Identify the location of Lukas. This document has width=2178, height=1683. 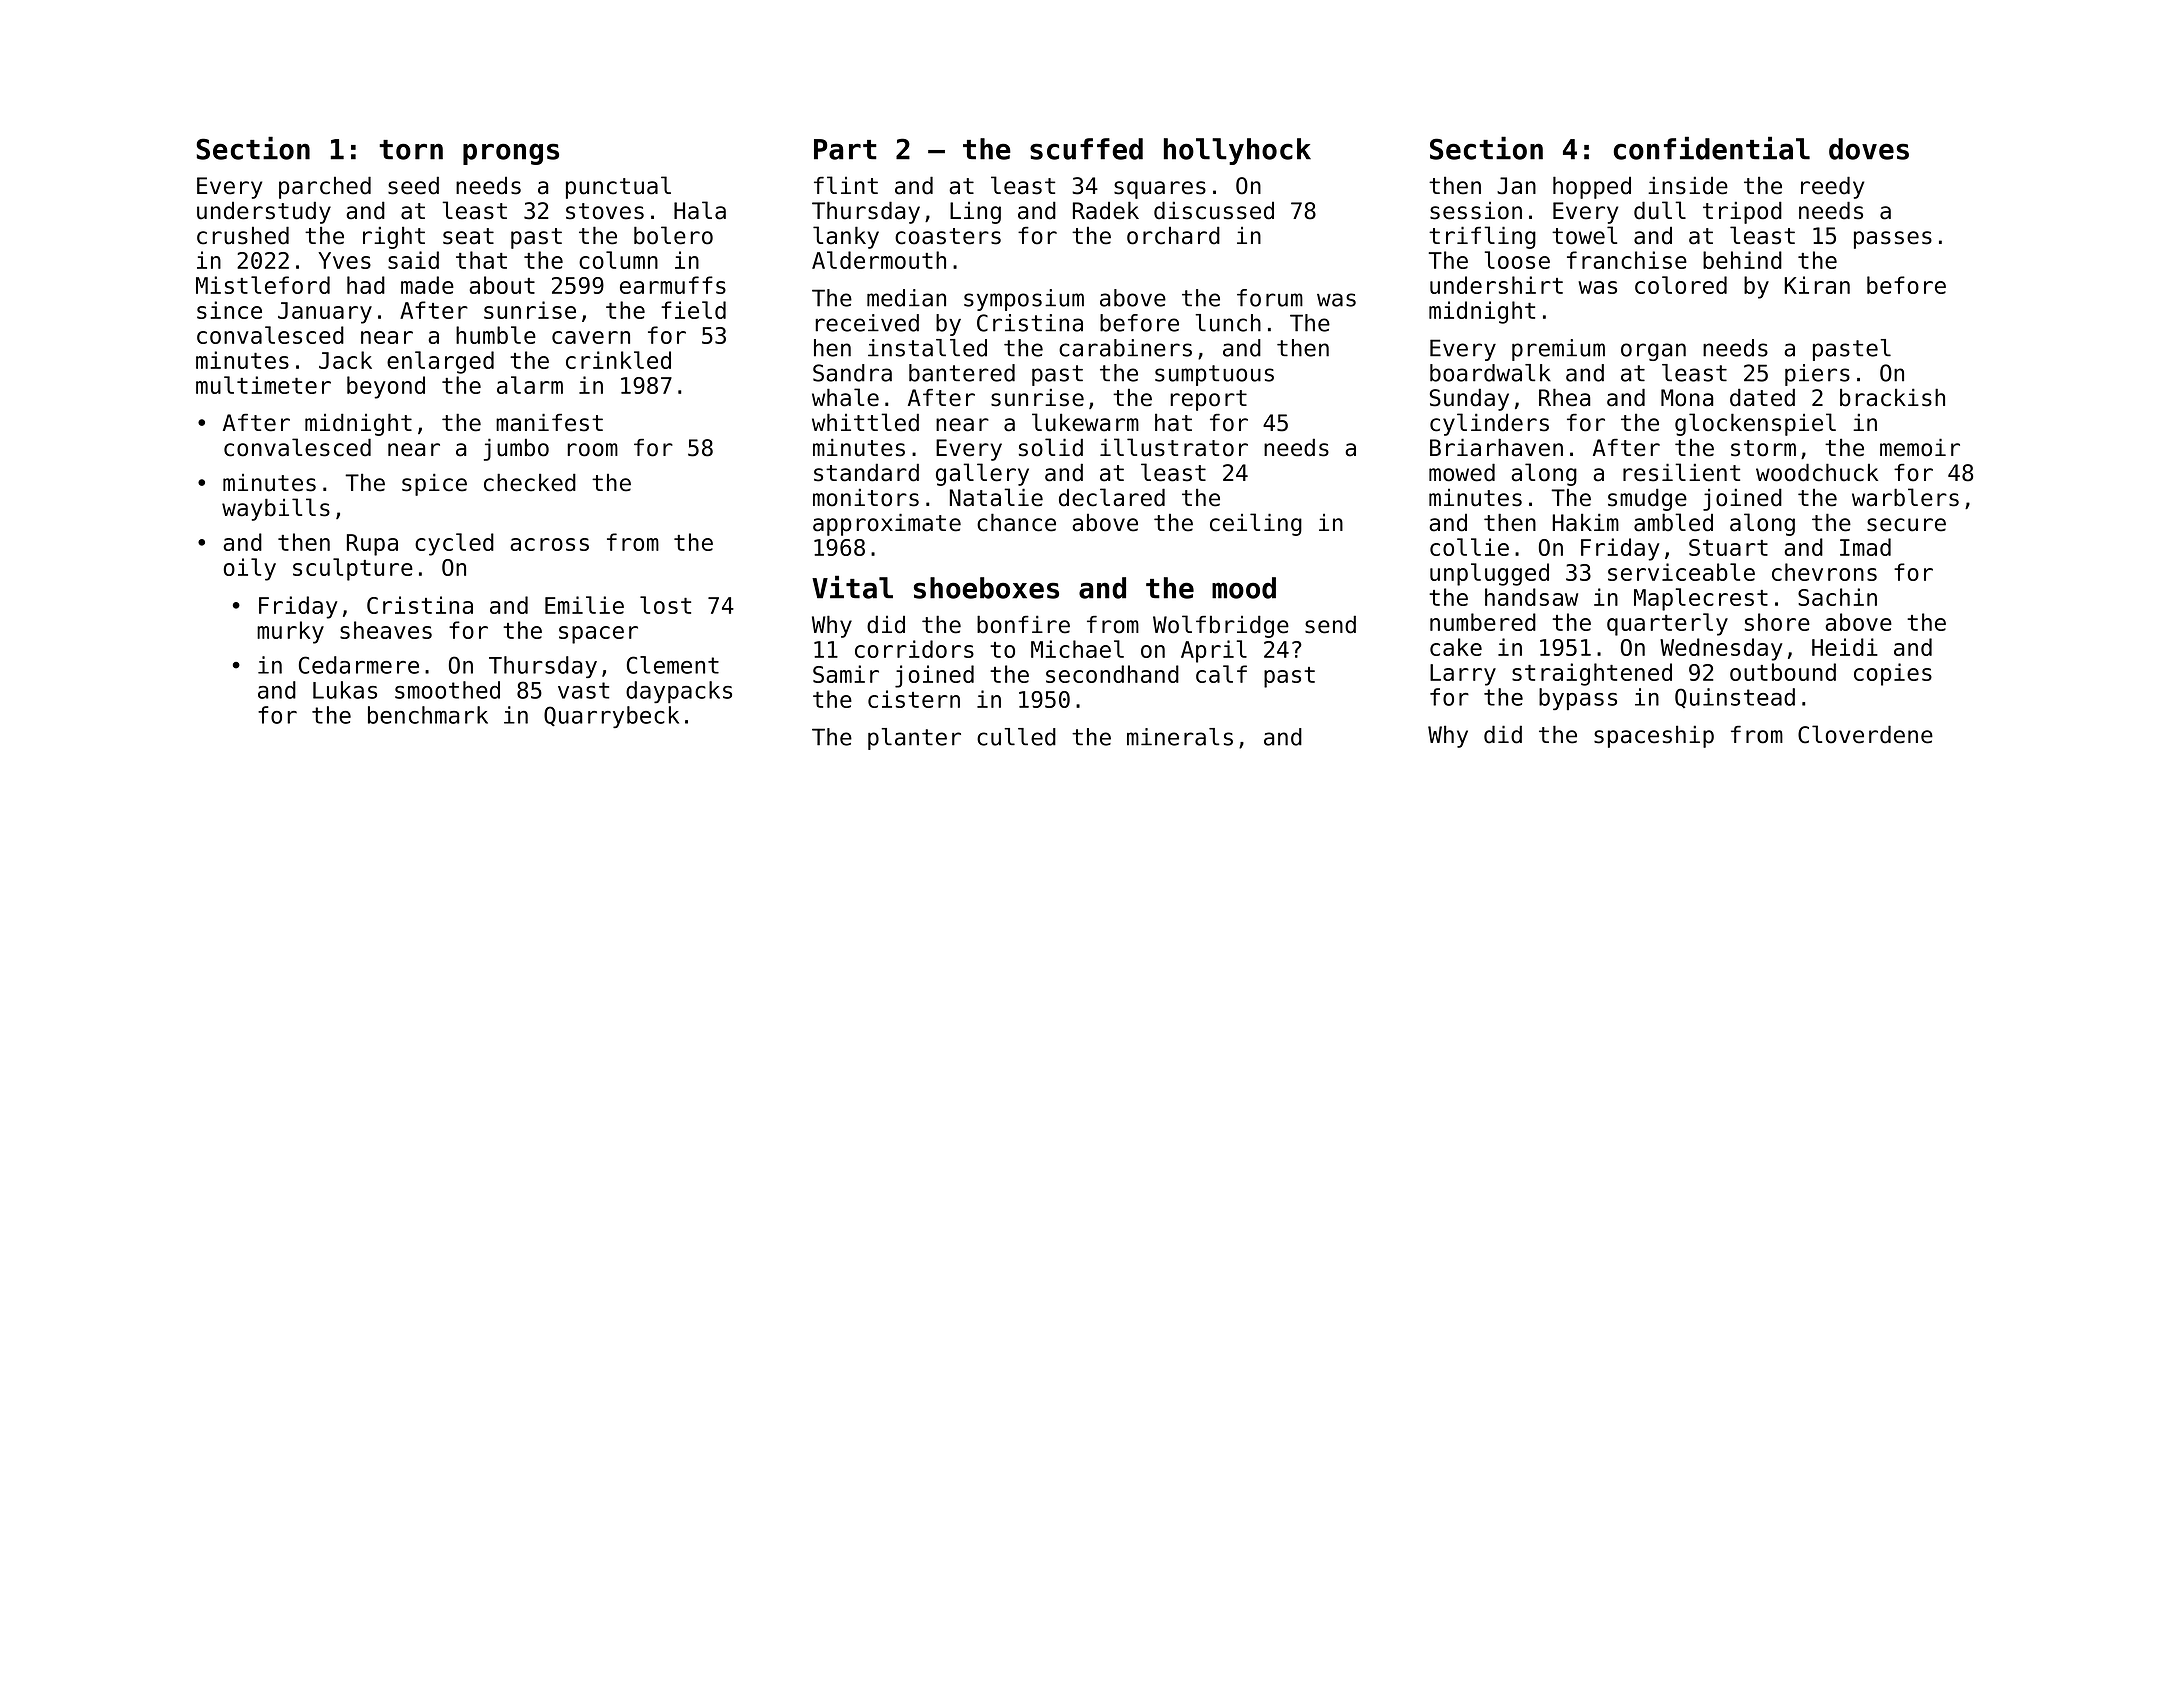
(345, 690).
